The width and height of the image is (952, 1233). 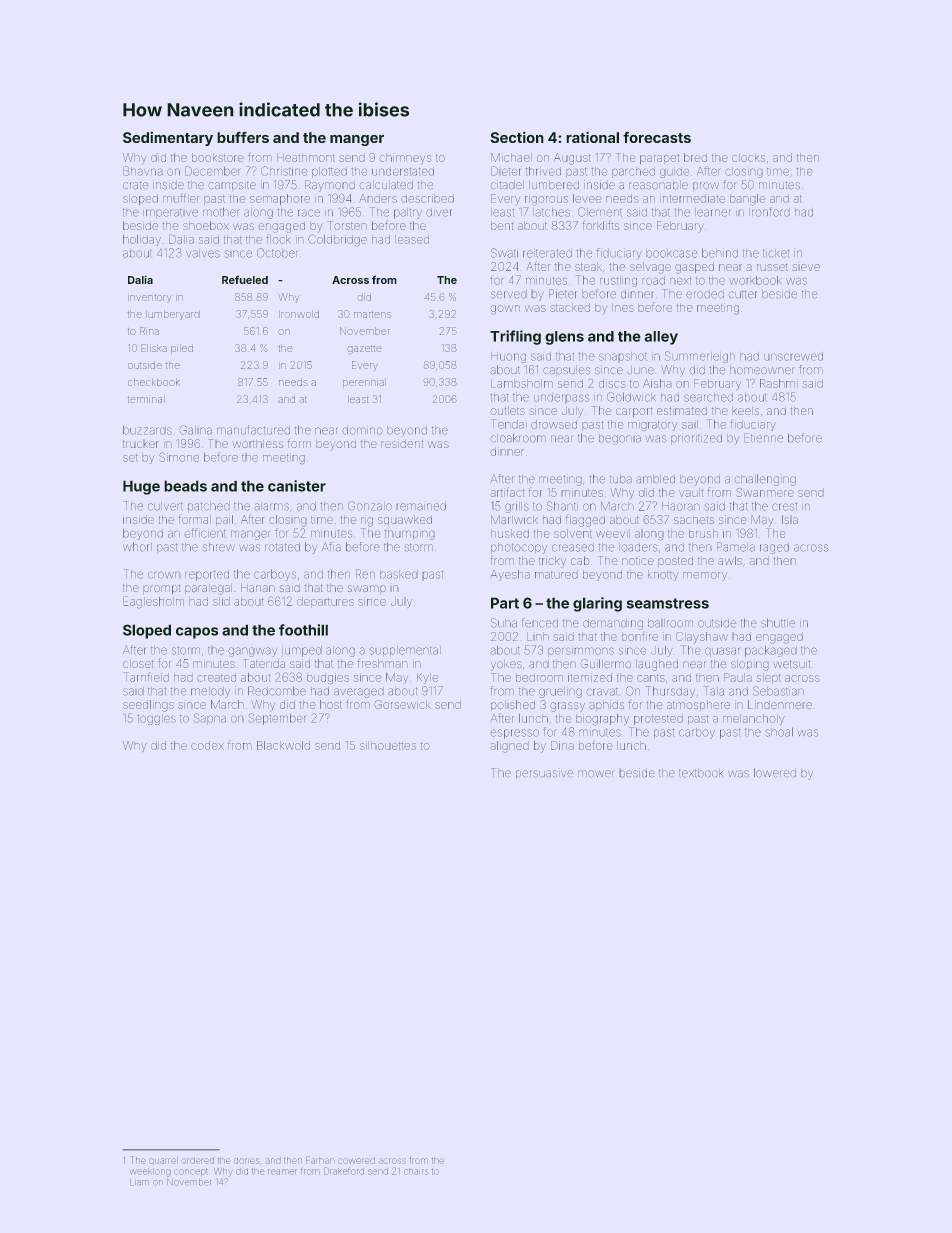 I want to click on described, so click(x=427, y=198).
